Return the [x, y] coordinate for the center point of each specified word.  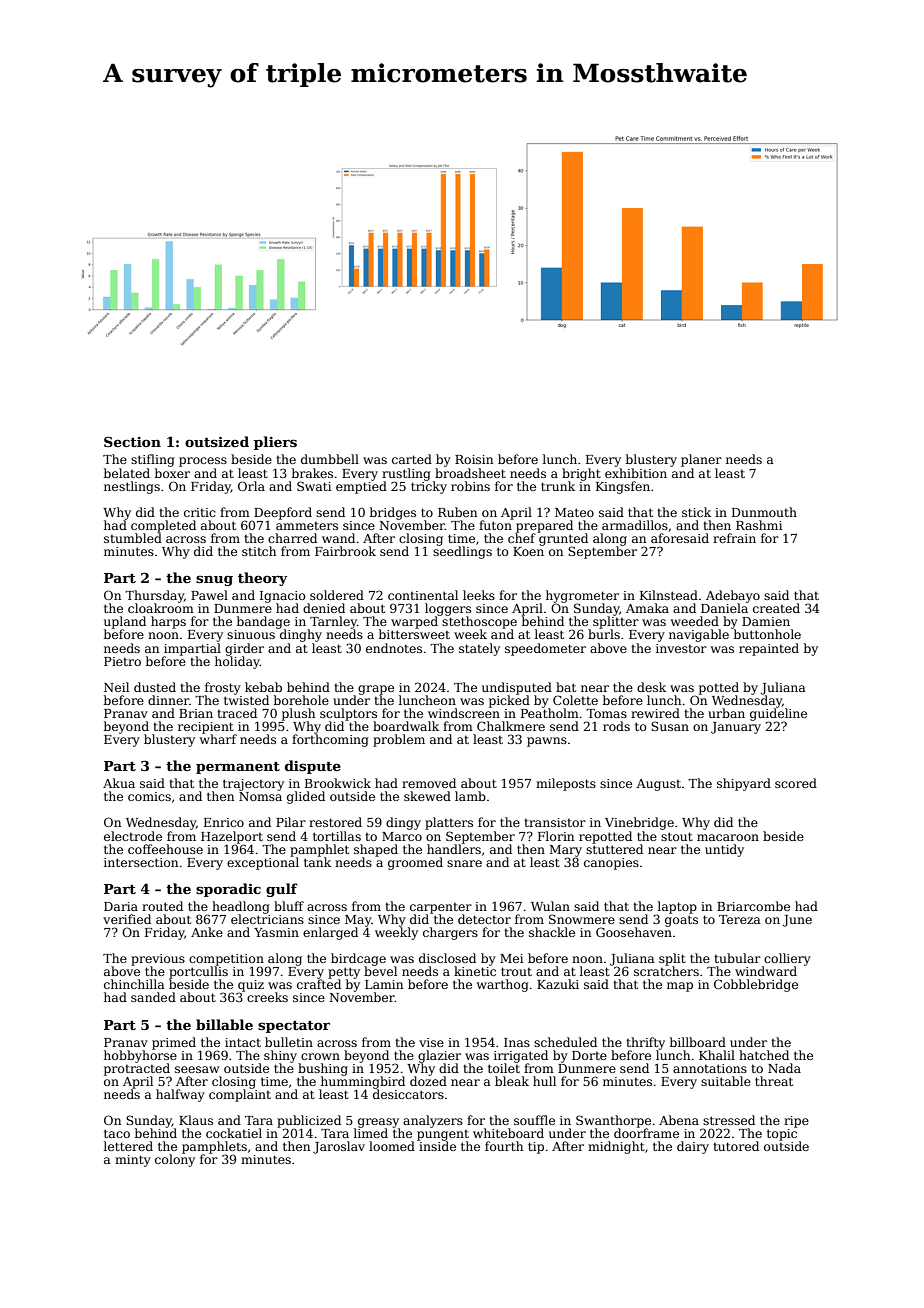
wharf [218, 739]
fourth [504, 1146]
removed [429, 783]
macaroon [728, 837]
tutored [736, 1146]
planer [701, 460]
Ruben [457, 512]
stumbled [133, 538]
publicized [309, 1121]
